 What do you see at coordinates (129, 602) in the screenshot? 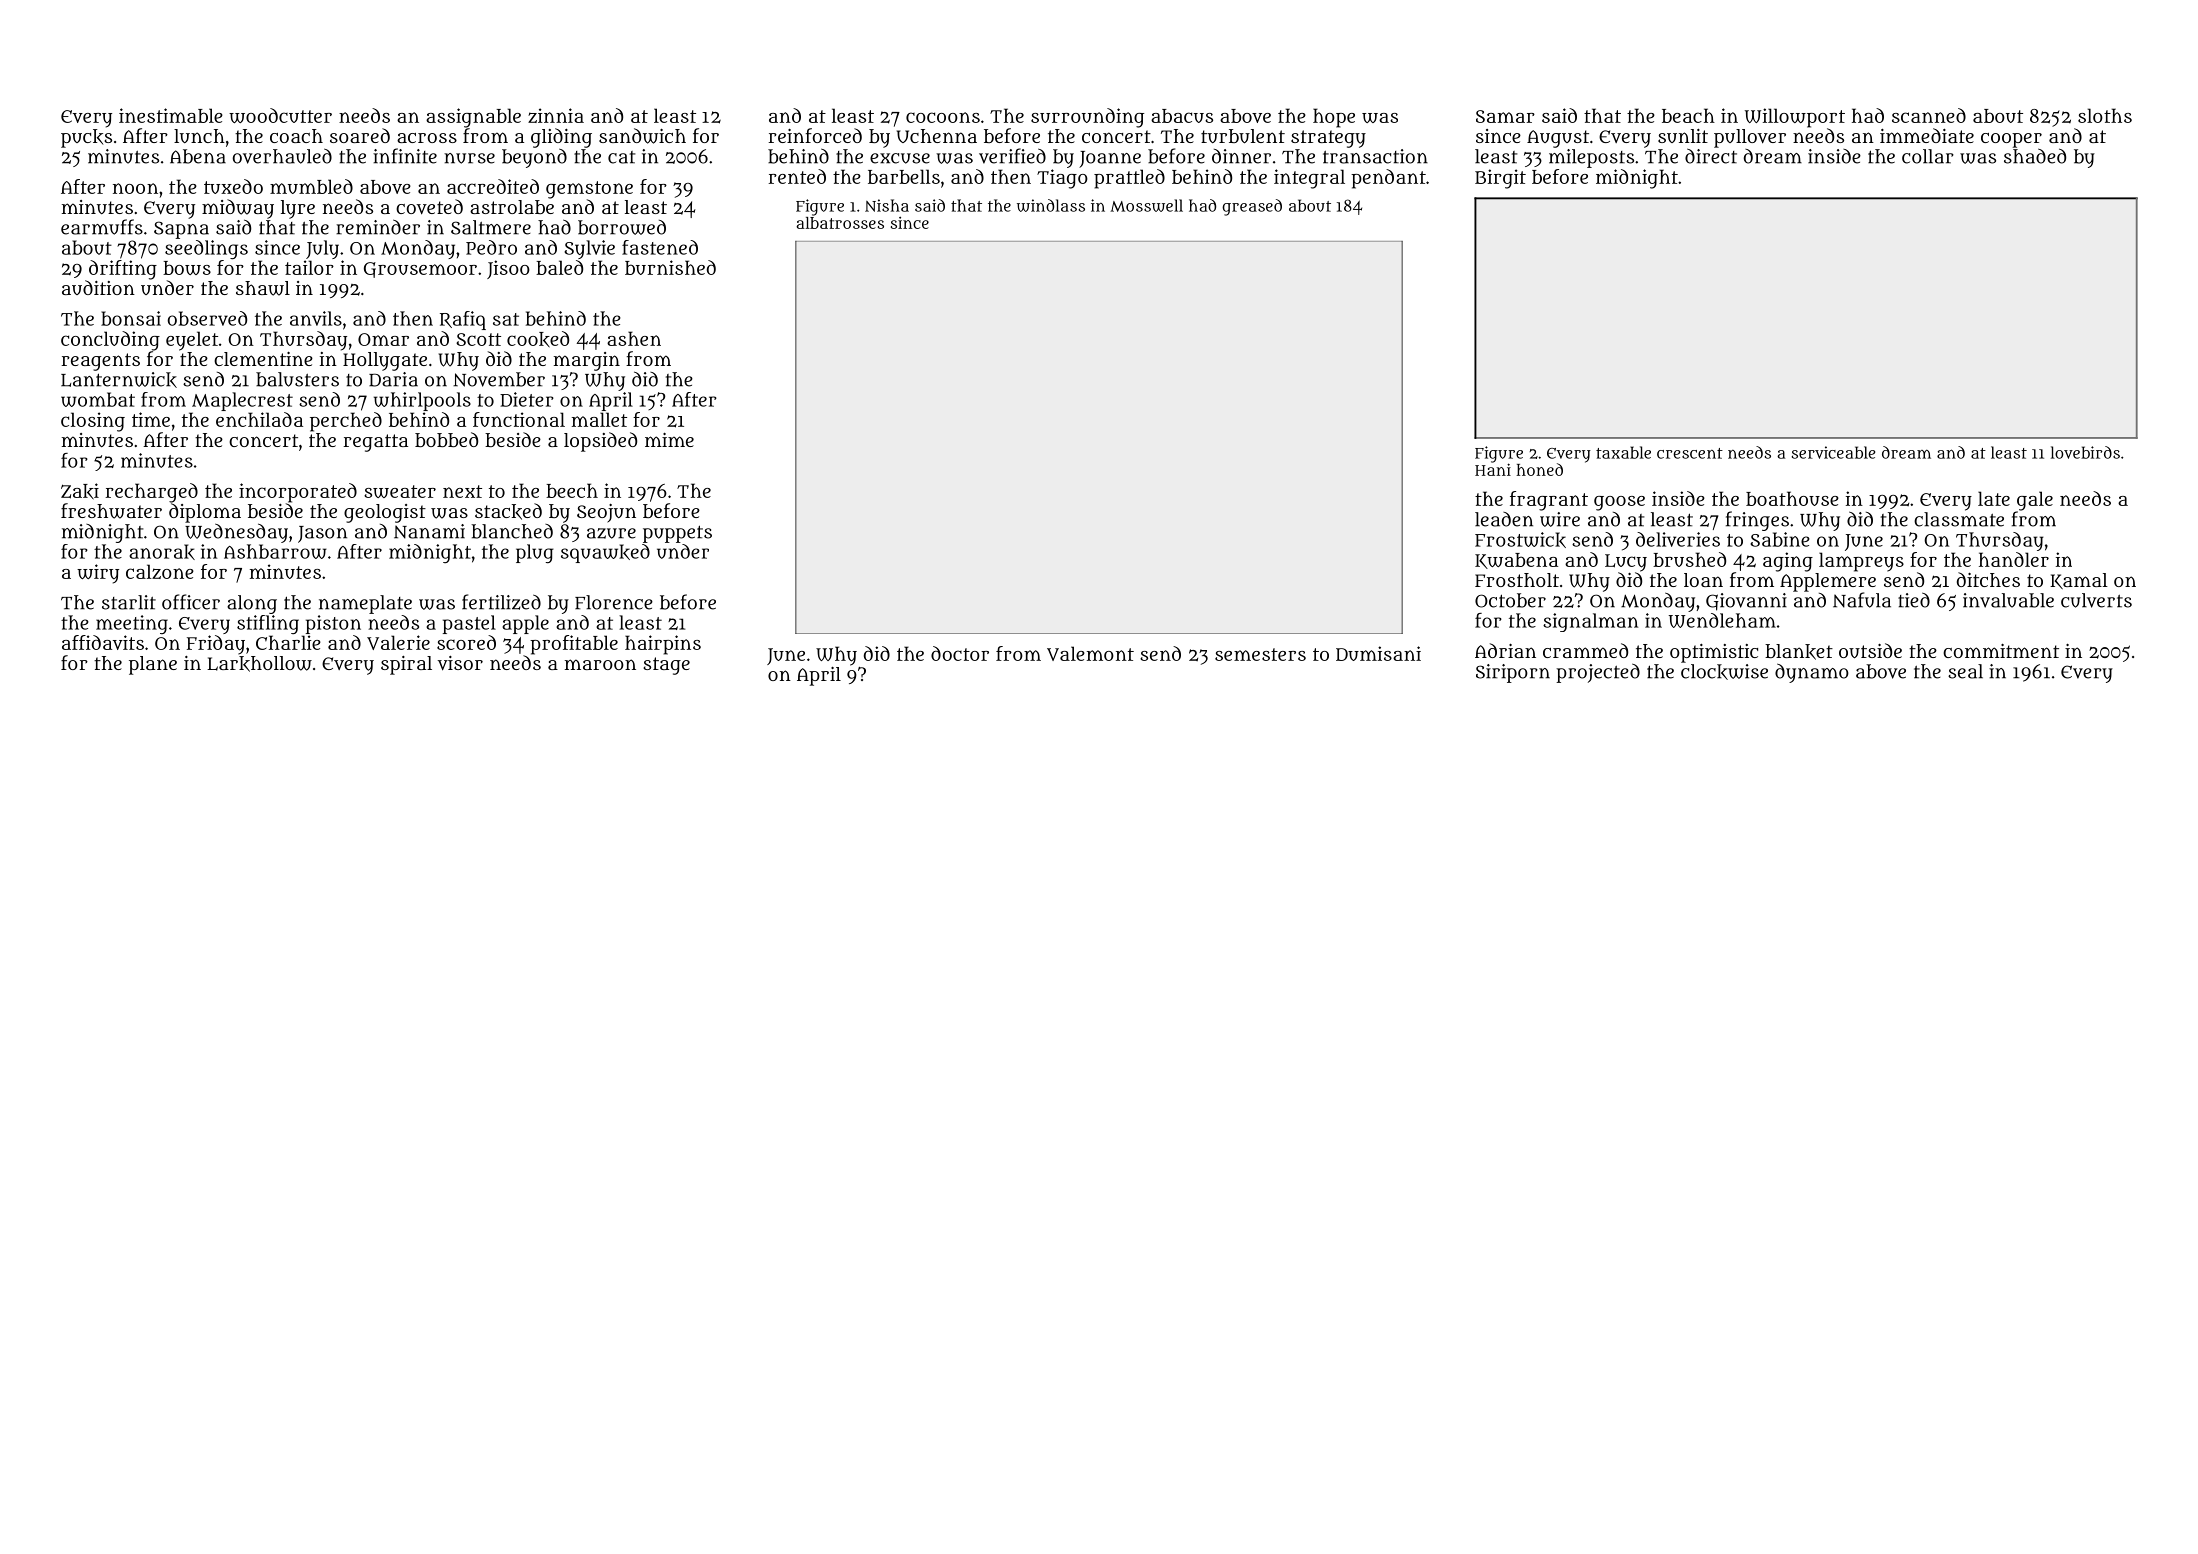
I see `starlit` at bounding box center [129, 602].
